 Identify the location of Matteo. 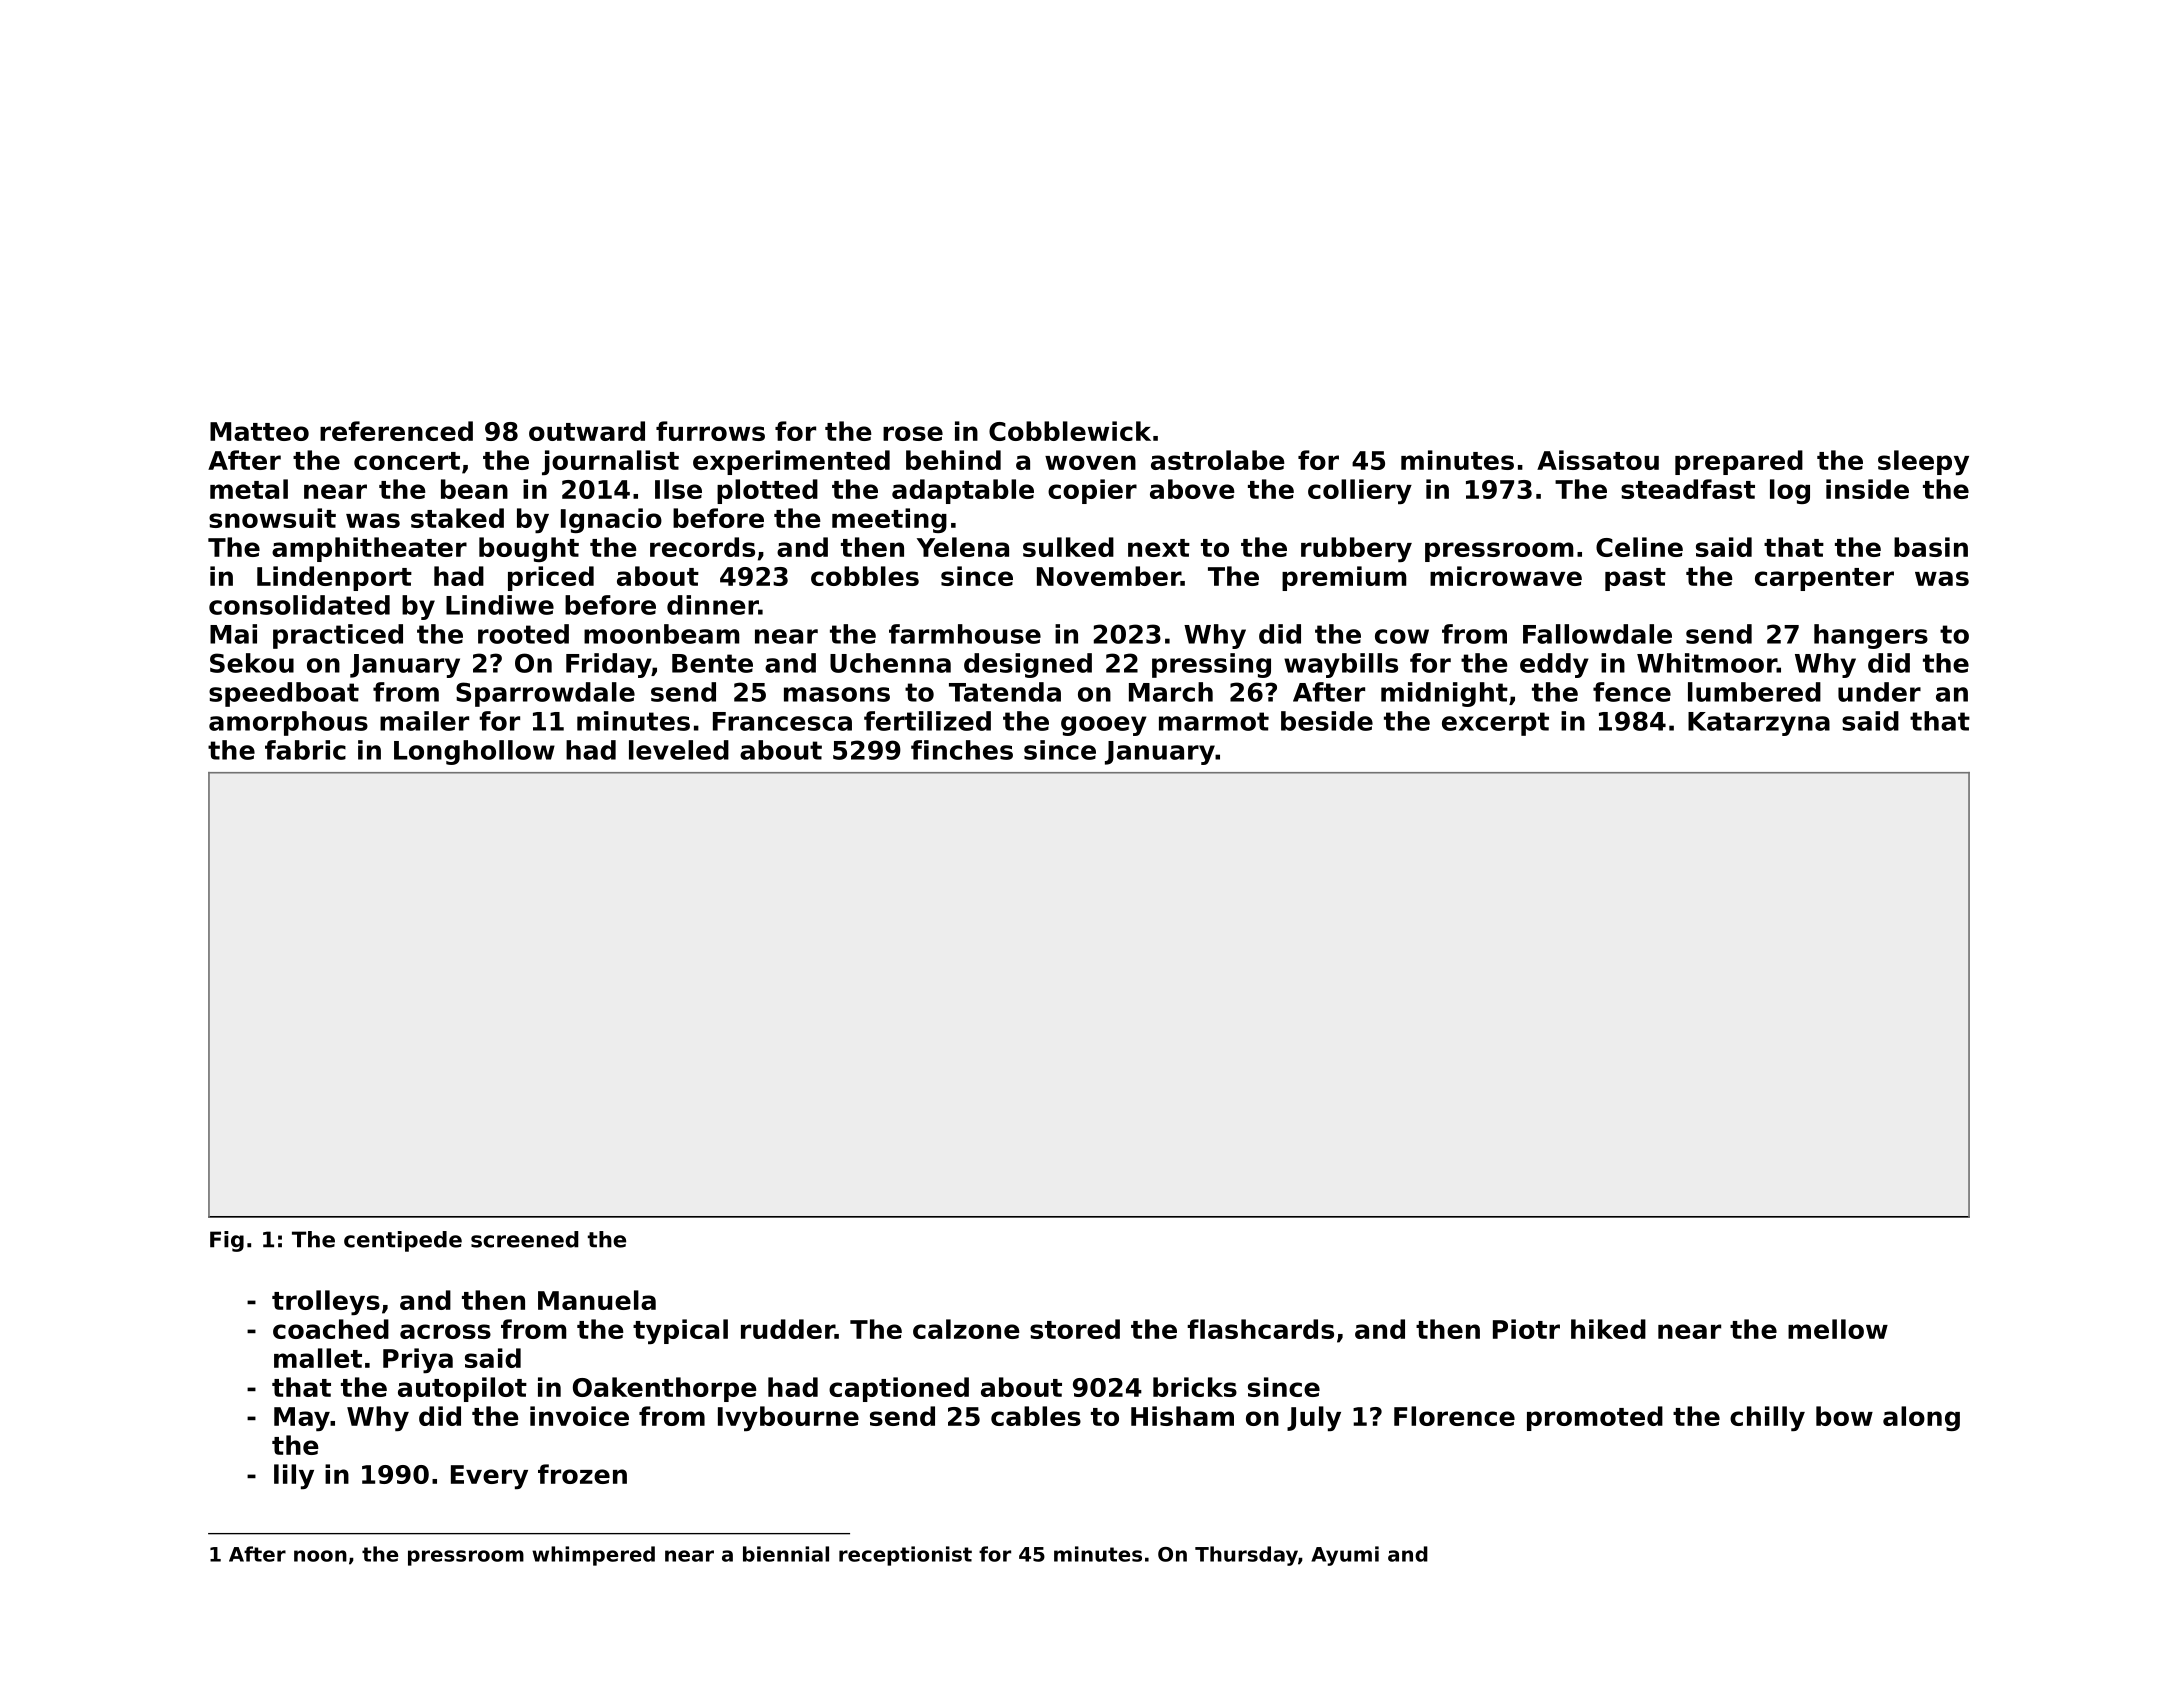
(259, 431).
